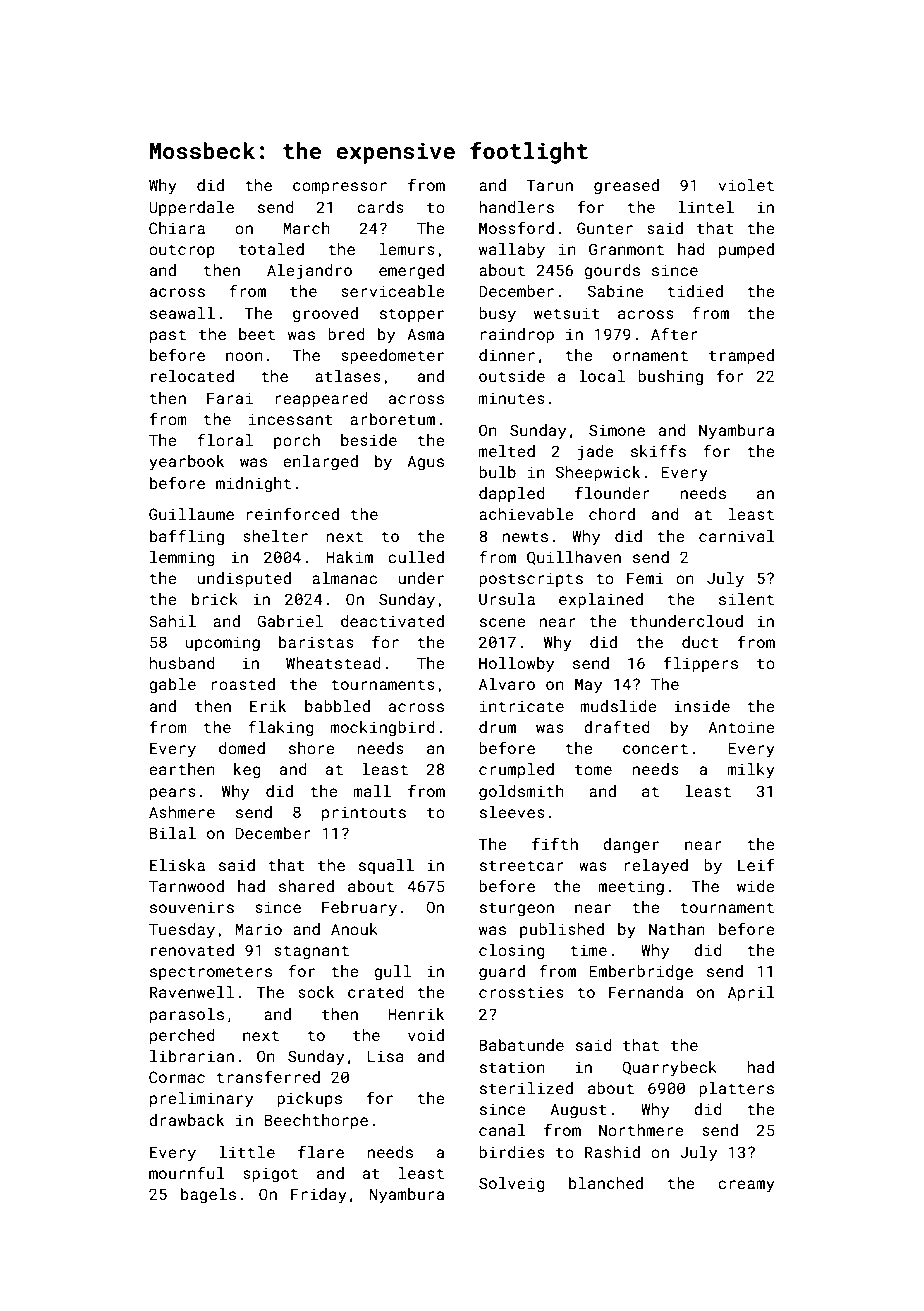  I want to click on gable, so click(172, 686).
